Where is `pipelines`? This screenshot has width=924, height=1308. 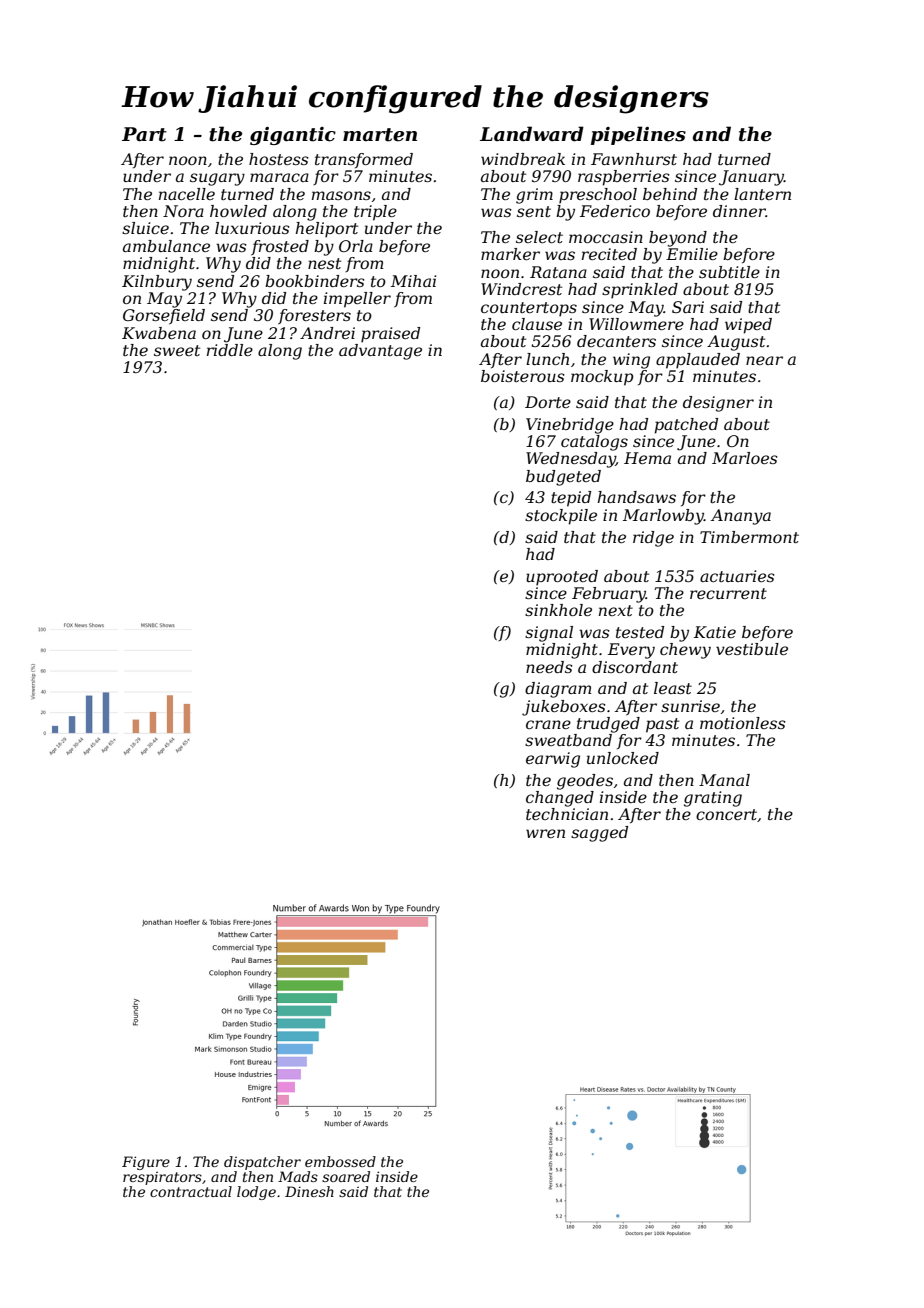 pipelines is located at coordinates (638, 135).
